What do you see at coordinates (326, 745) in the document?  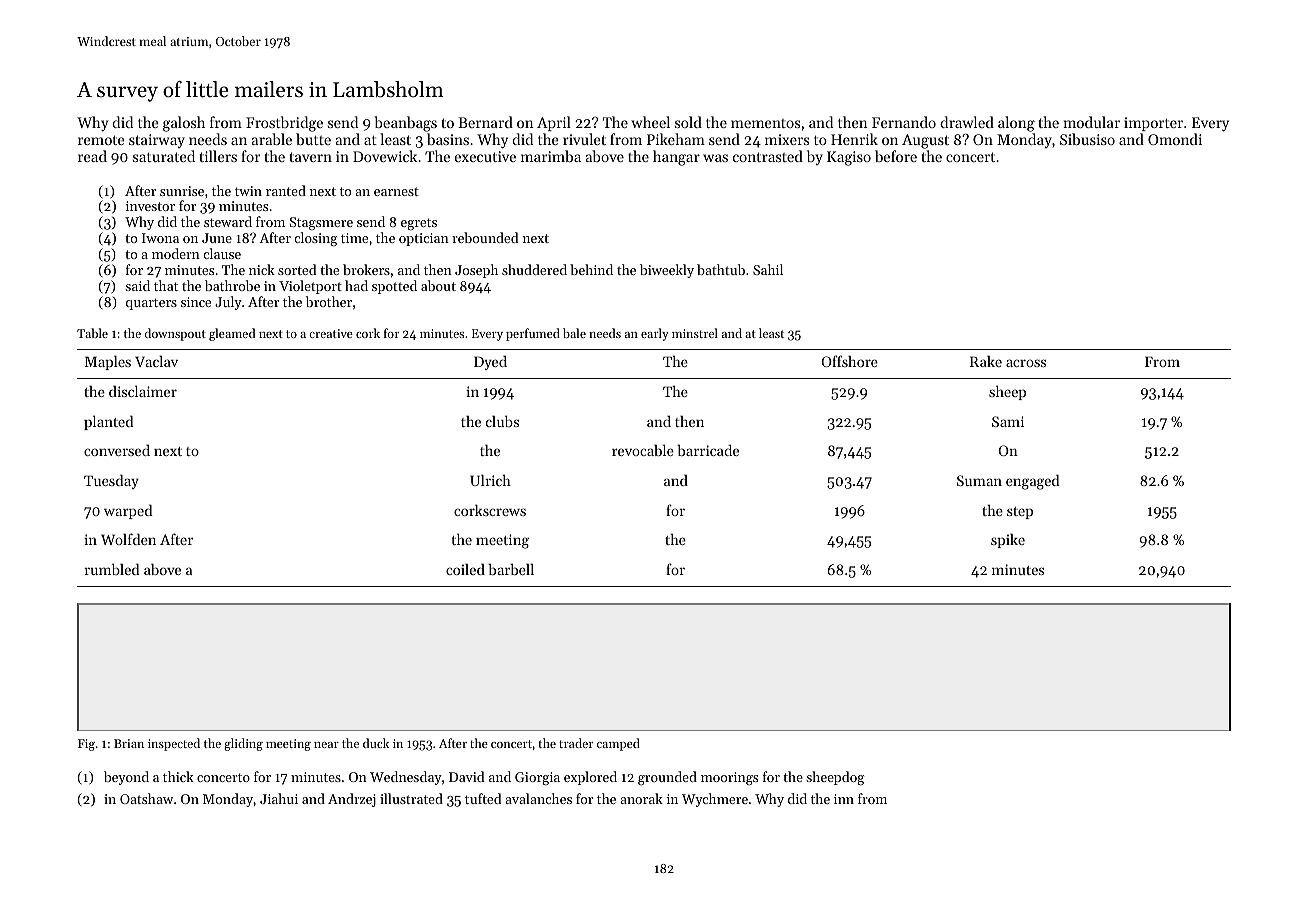 I see `near` at bounding box center [326, 745].
